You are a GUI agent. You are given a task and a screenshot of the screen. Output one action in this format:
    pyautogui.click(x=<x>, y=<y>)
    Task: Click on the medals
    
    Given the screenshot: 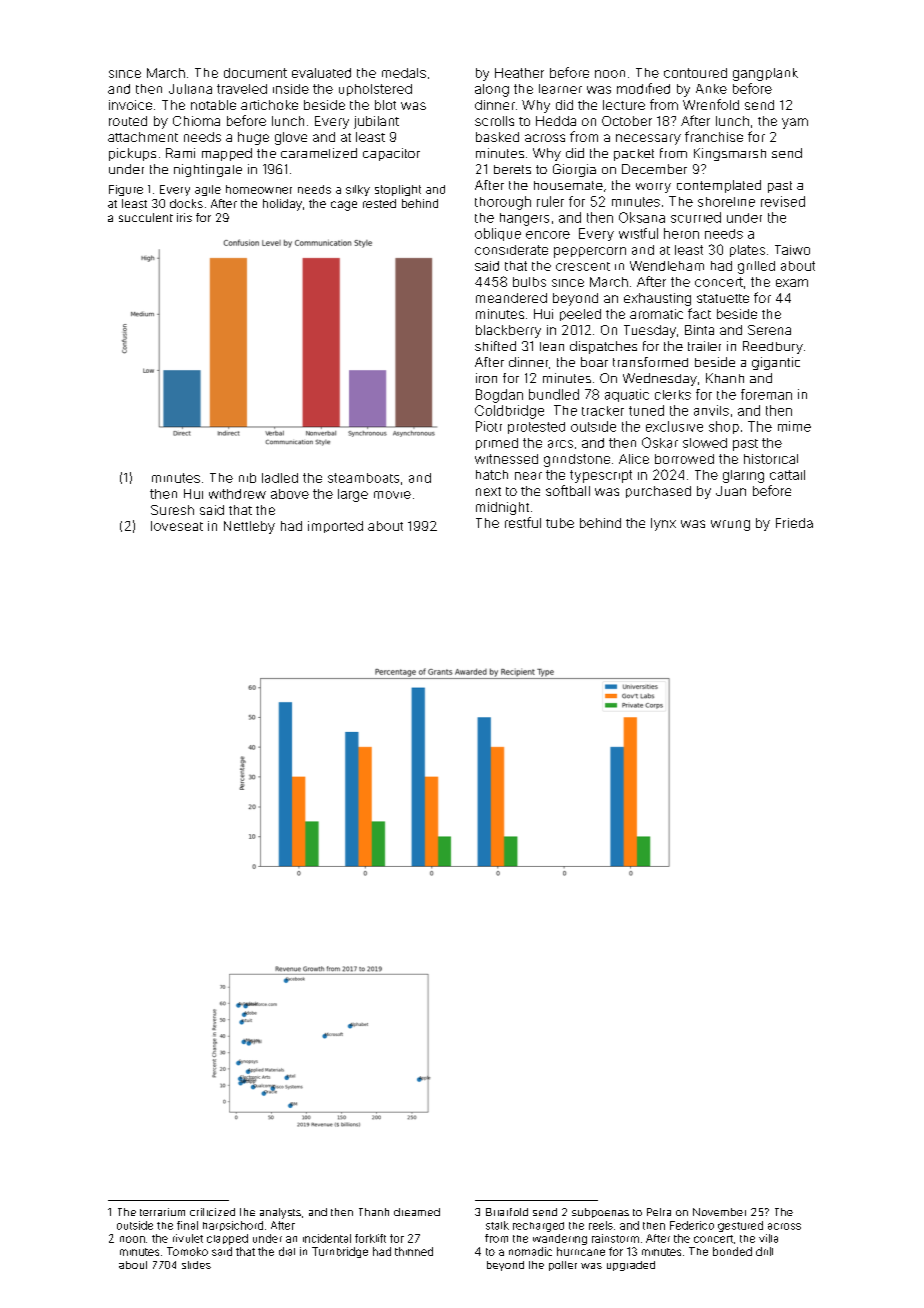 What is the action you would take?
    pyautogui.click(x=404, y=73)
